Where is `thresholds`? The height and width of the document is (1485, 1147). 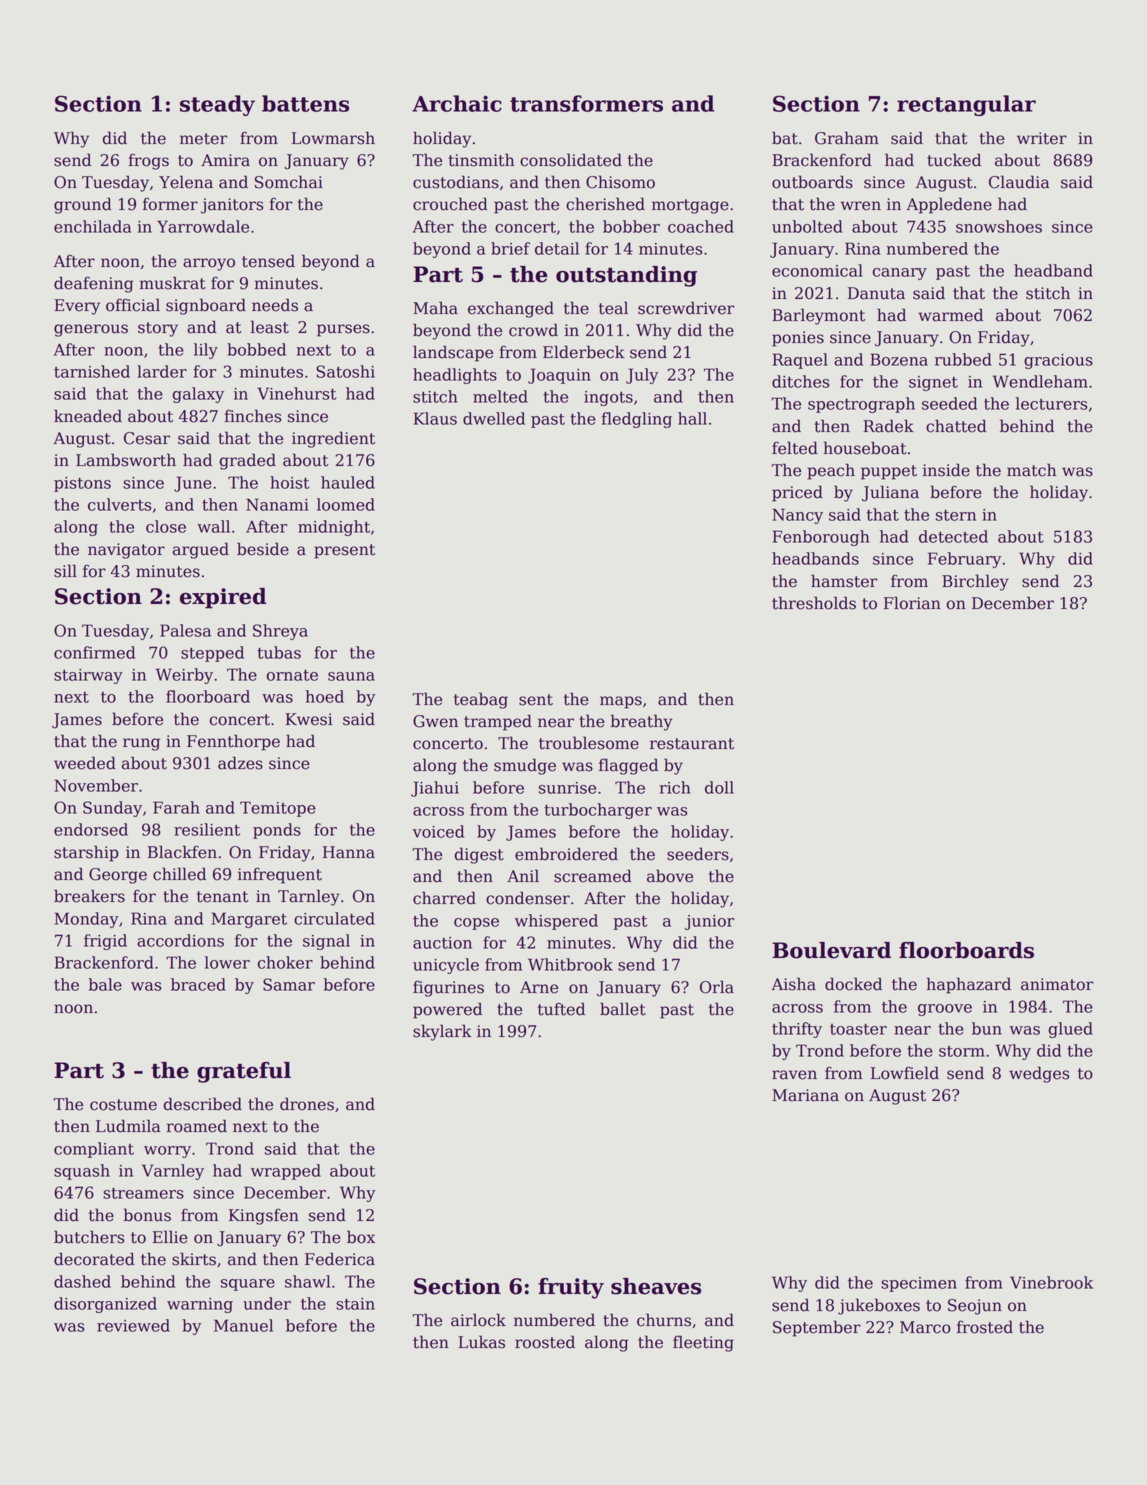
thresholds is located at coordinates (814, 603).
